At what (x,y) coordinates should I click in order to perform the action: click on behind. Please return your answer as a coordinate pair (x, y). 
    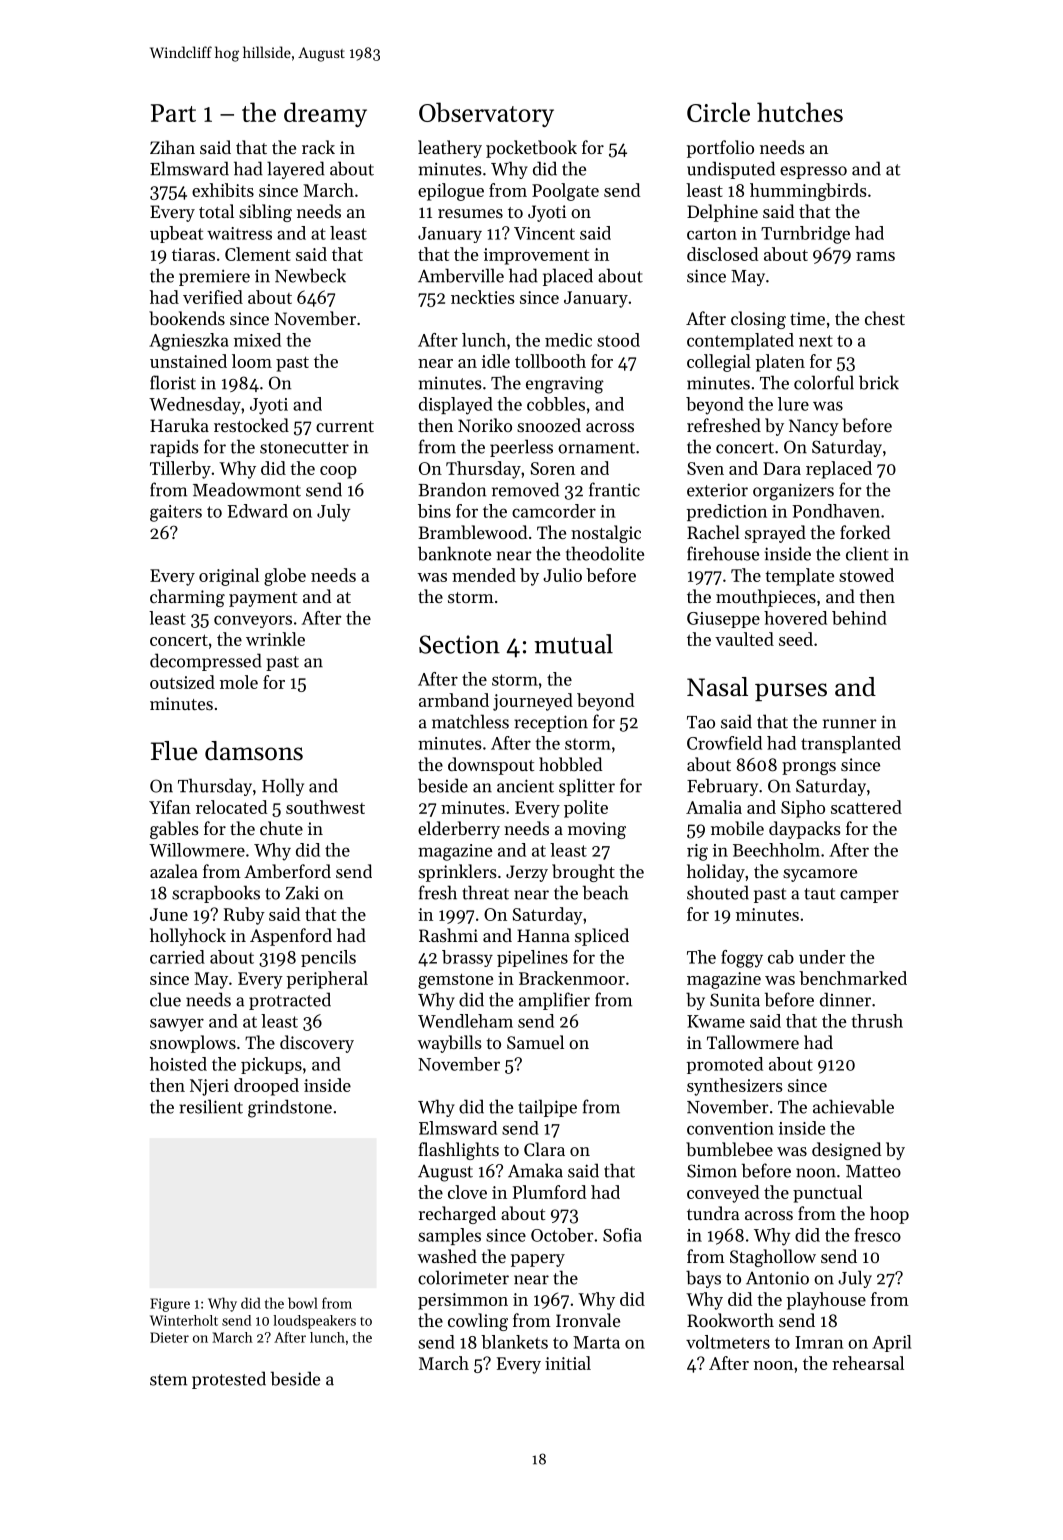
    Looking at the image, I should click on (859, 618).
